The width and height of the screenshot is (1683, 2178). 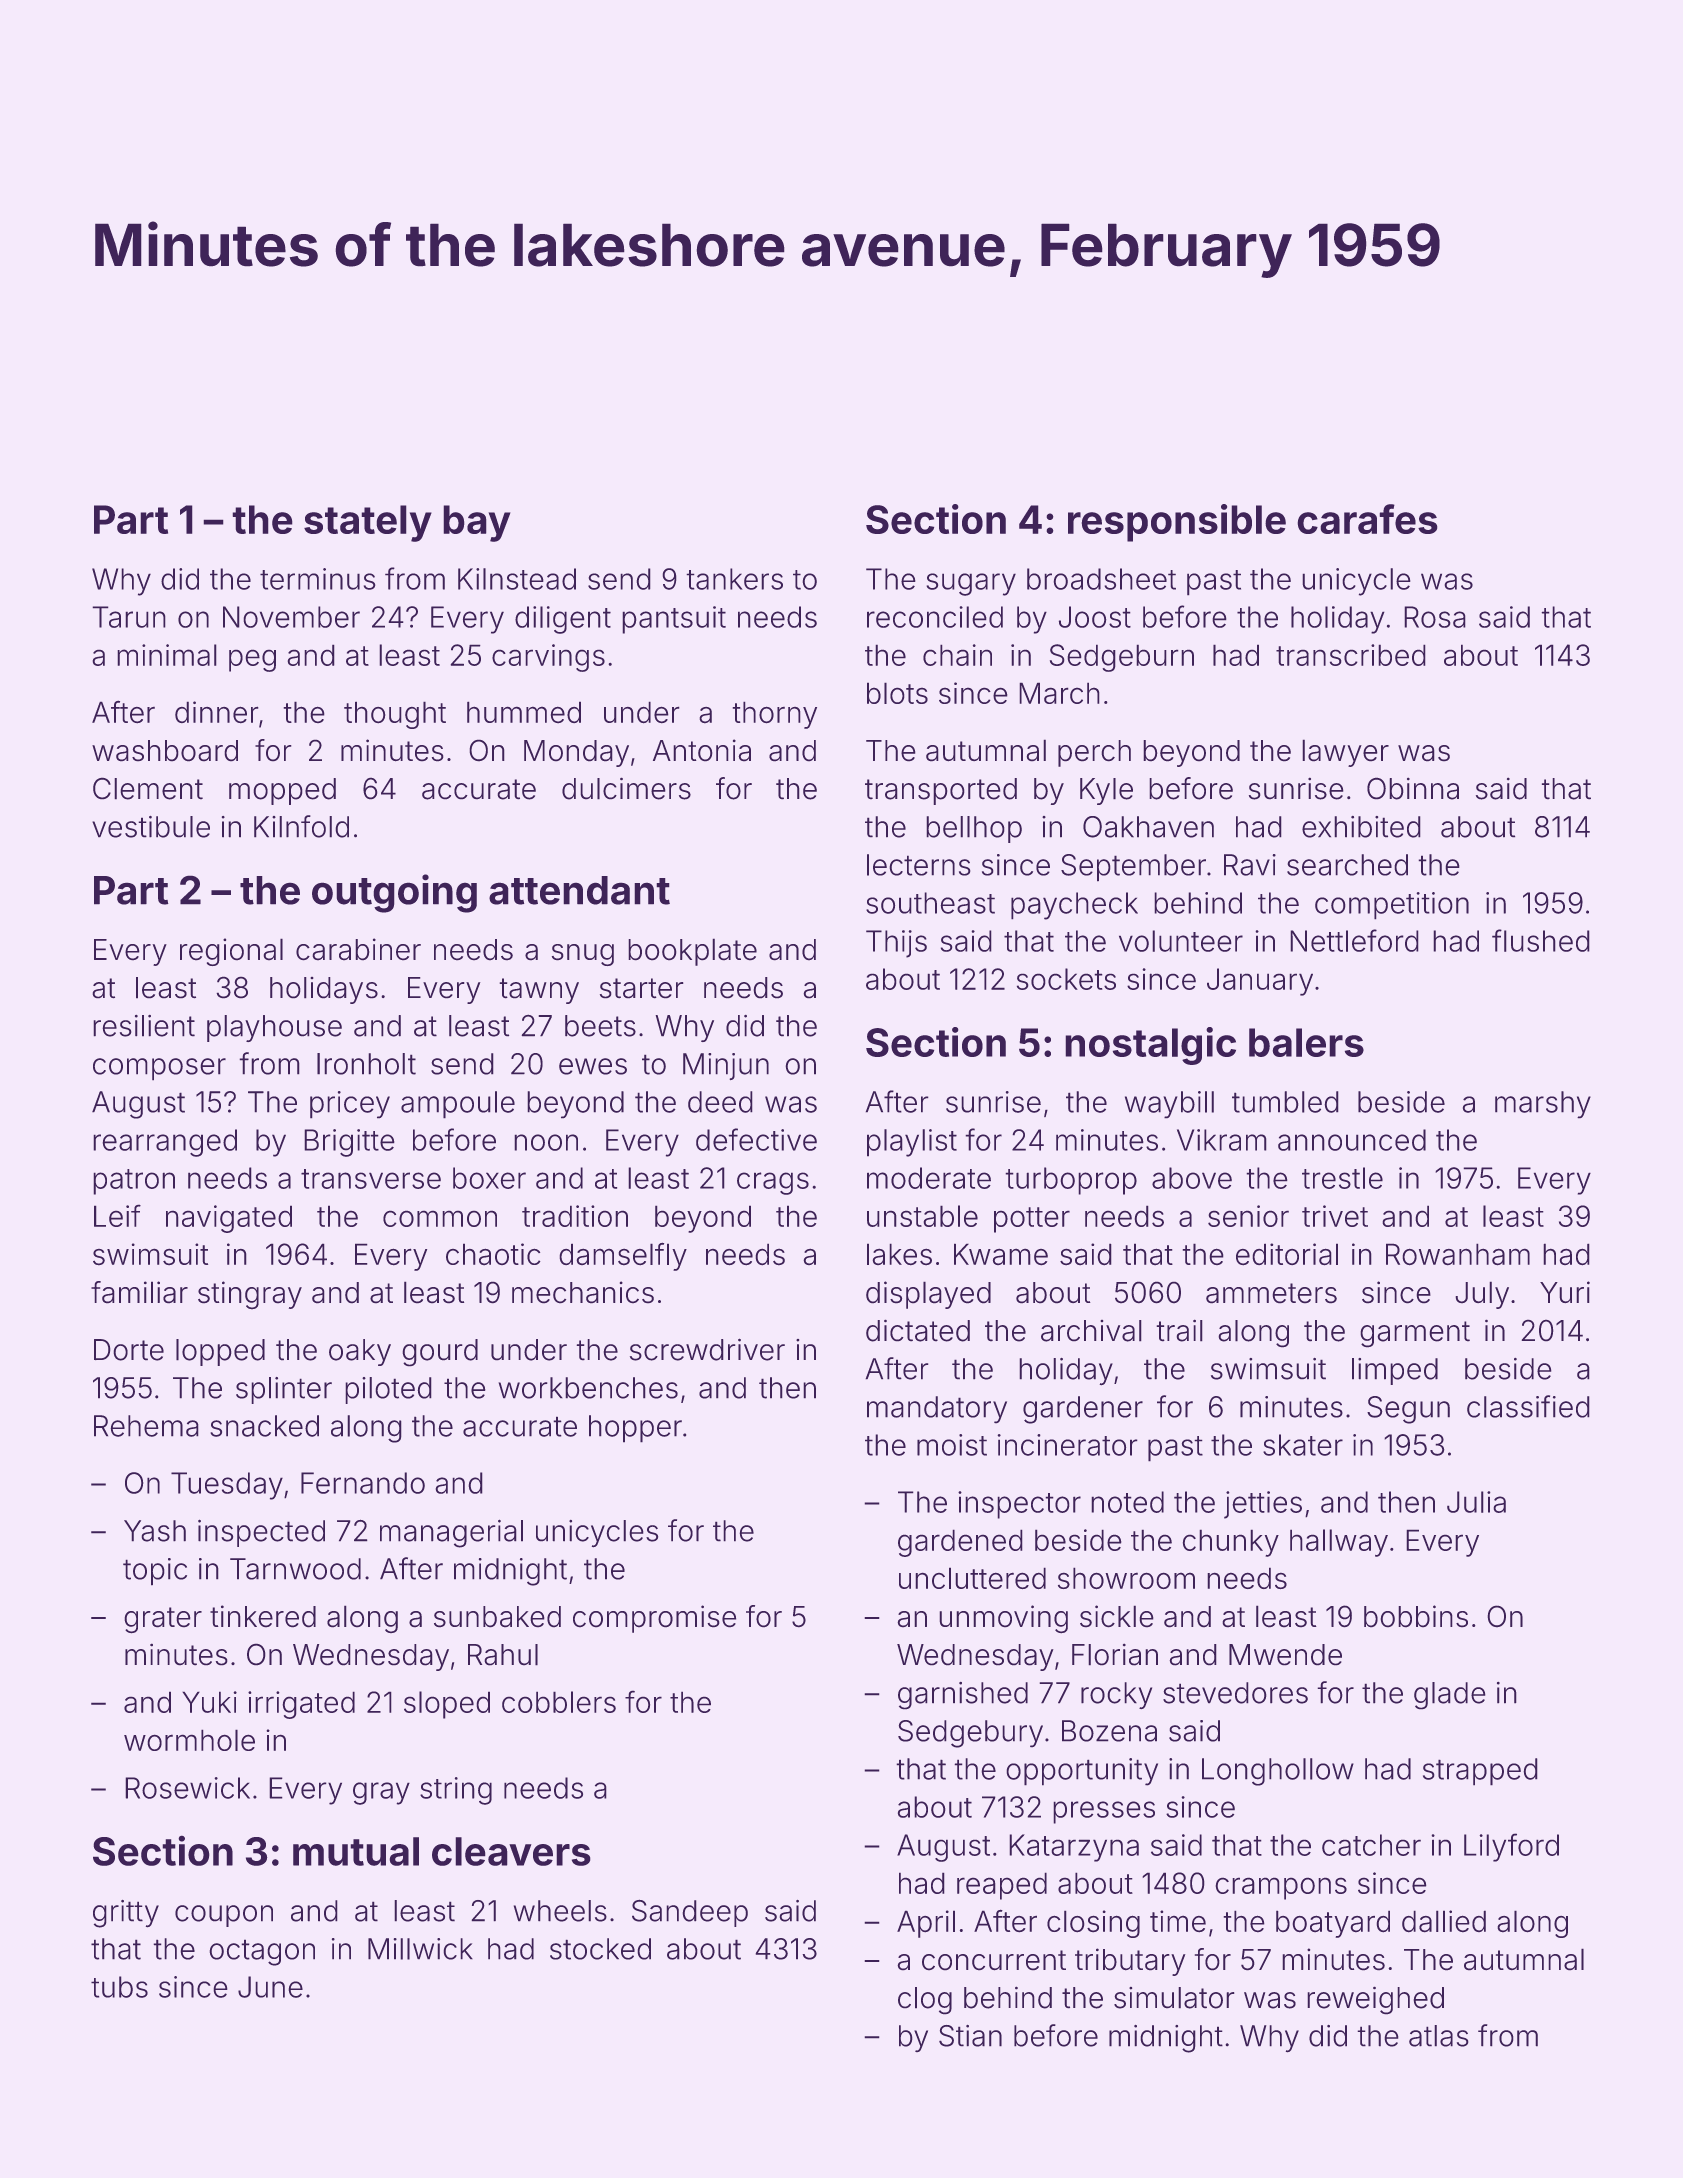 I want to click on familiar, so click(x=139, y=1292).
